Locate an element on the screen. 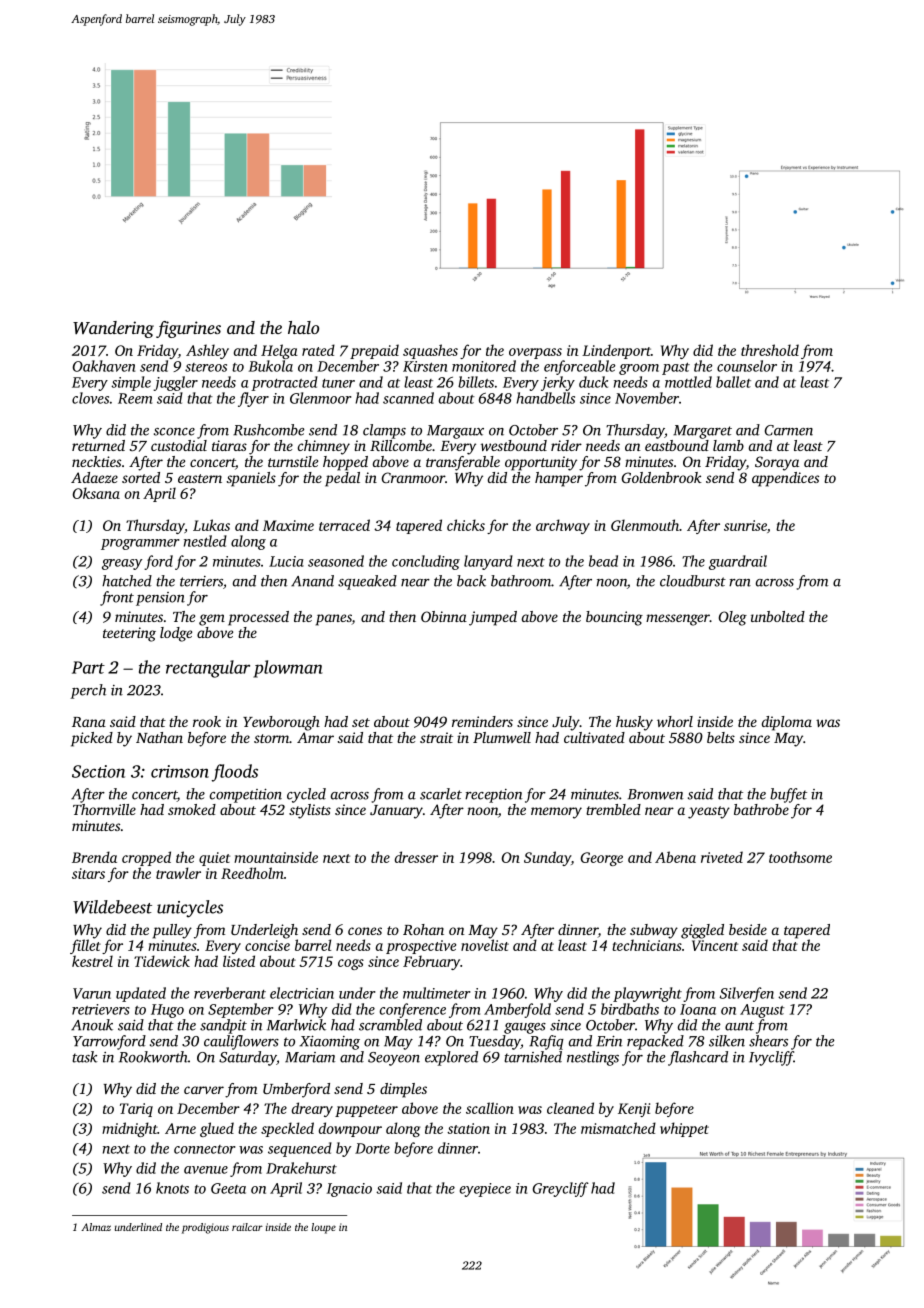 The height and width of the screenshot is (1308, 924). Oksana is located at coordinates (96, 493).
